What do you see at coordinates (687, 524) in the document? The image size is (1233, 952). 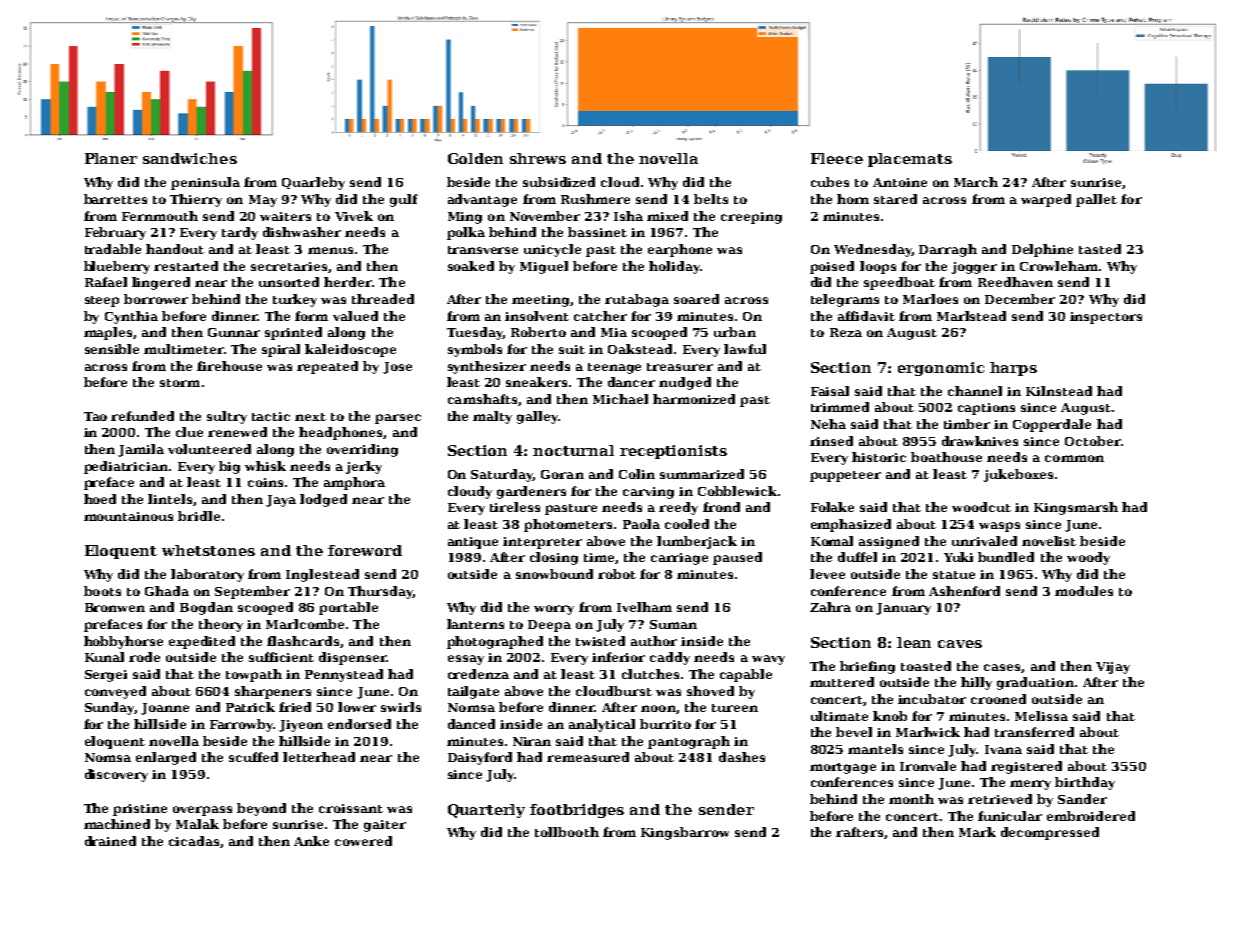 I see `cooled` at bounding box center [687, 524].
